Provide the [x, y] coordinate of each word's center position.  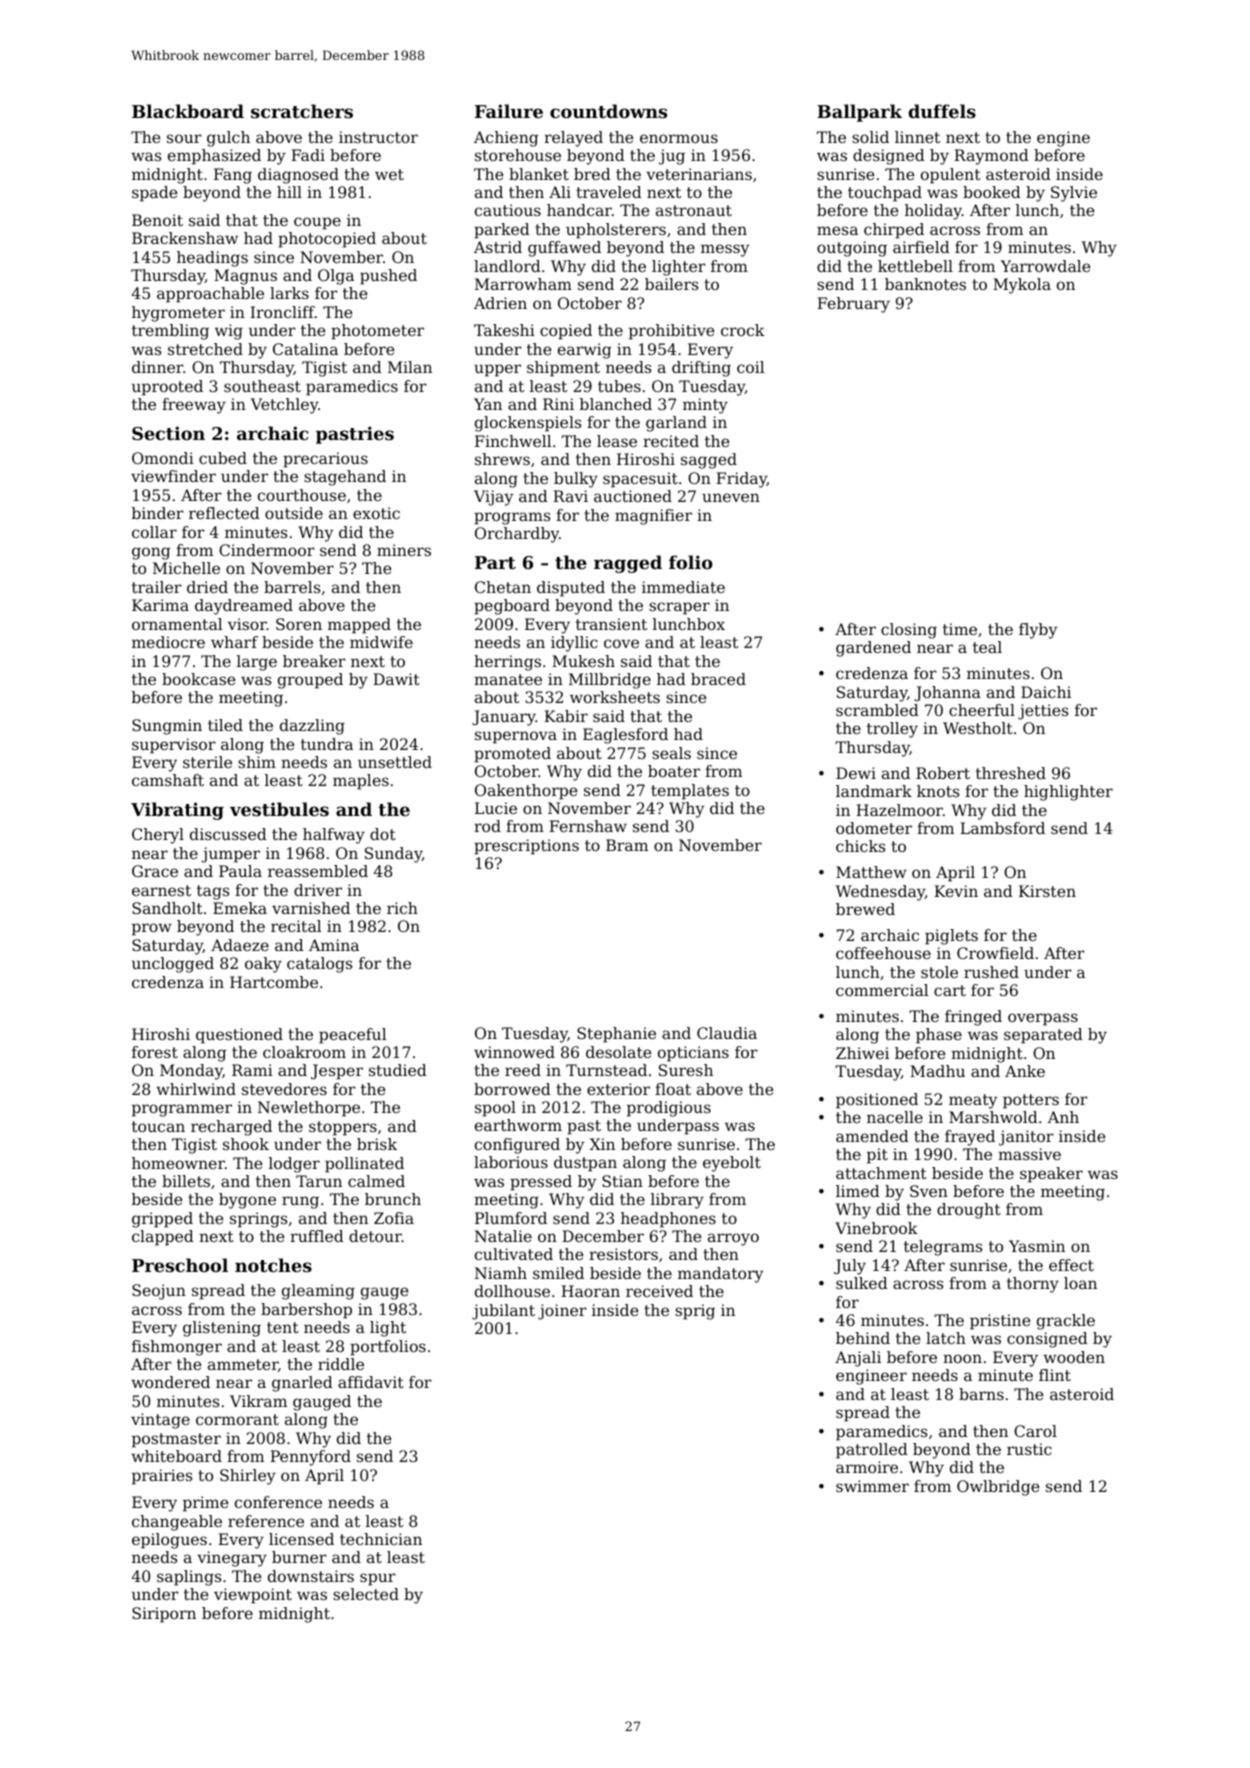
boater [674, 771]
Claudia [727, 1033]
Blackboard [188, 111]
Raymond [991, 157]
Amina [334, 945]
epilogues [169, 1541]
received [659, 1291]
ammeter [243, 1364]
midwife [381, 642]
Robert [943, 773]
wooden [1074, 1357]
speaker [1051, 1175]
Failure [509, 111]
